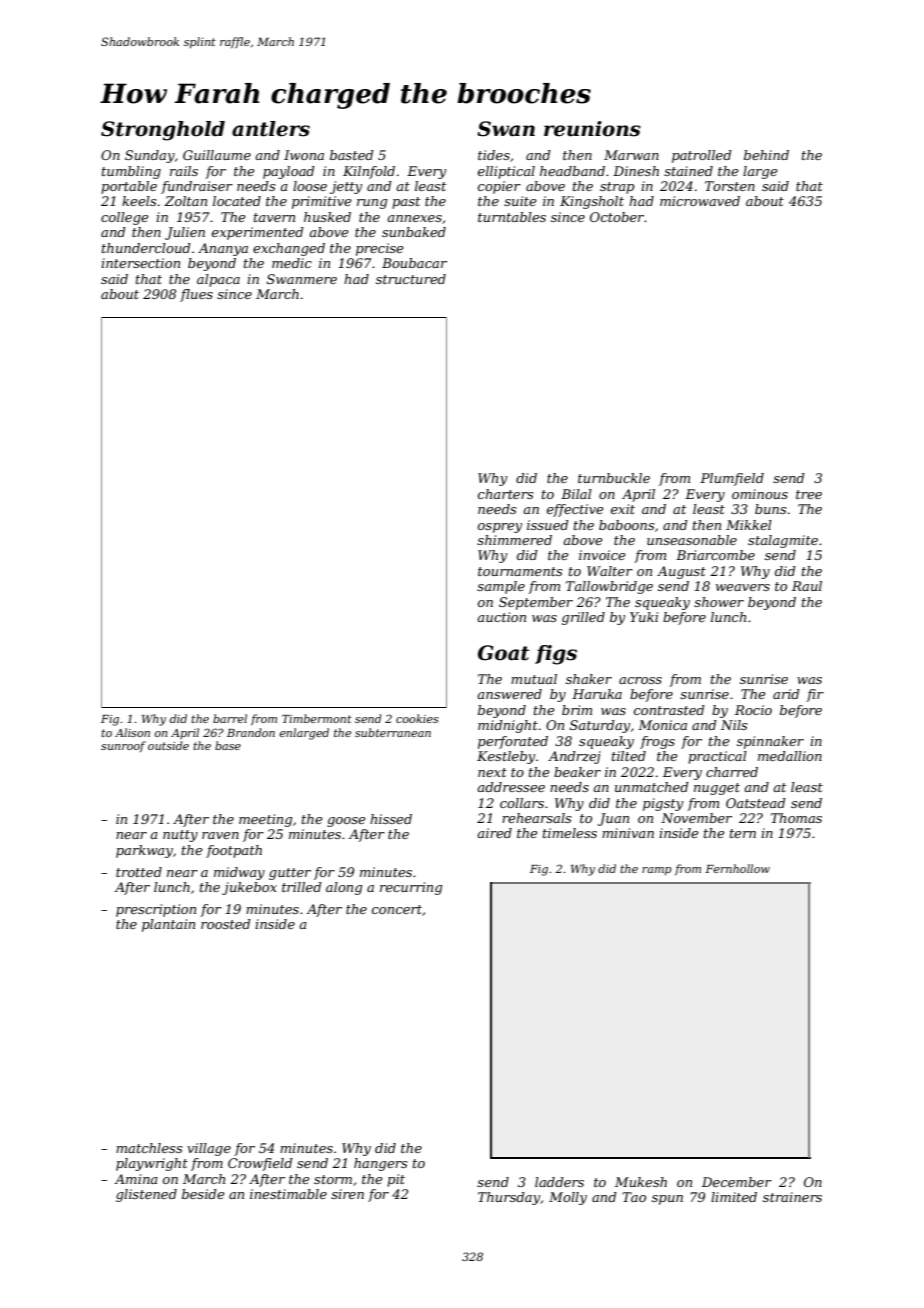  I want to click on Yuki, so click(644, 617).
